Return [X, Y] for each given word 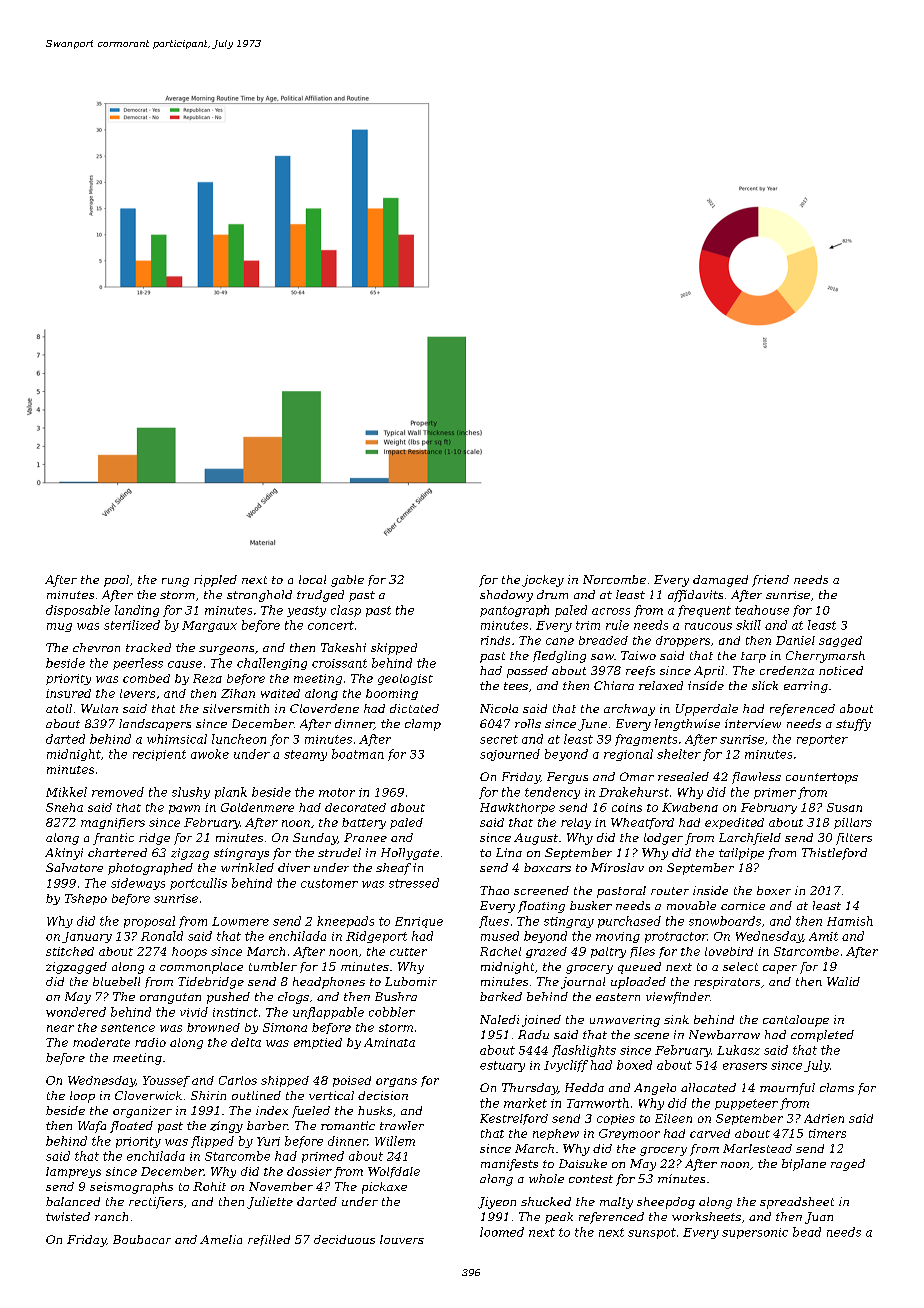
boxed [634, 1065]
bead [807, 1232]
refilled [269, 1240]
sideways [138, 884]
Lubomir [411, 981]
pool [116, 581]
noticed [841, 670]
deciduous [344, 1239]
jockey [543, 581]
